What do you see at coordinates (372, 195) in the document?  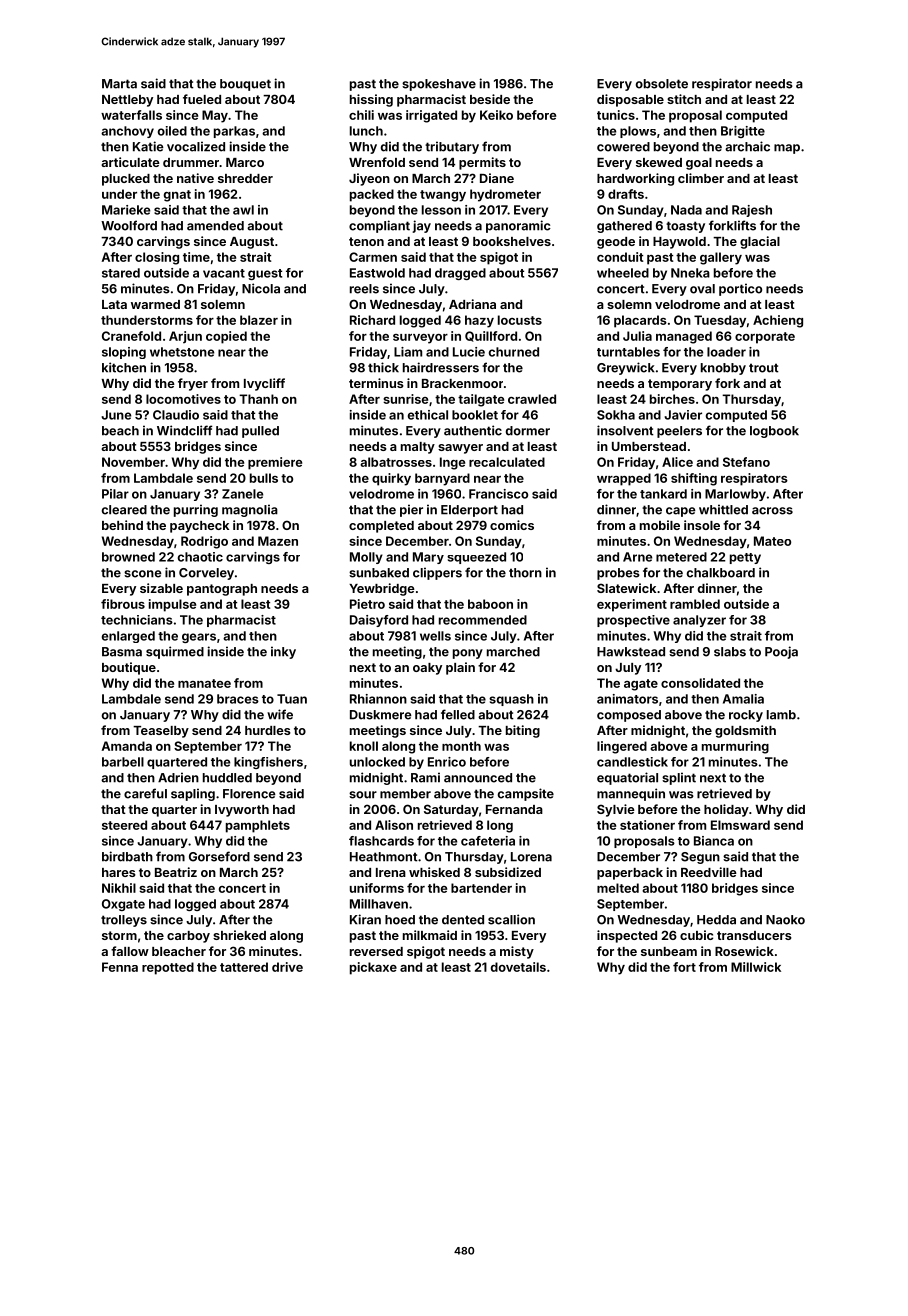 I see `packed` at bounding box center [372, 195].
